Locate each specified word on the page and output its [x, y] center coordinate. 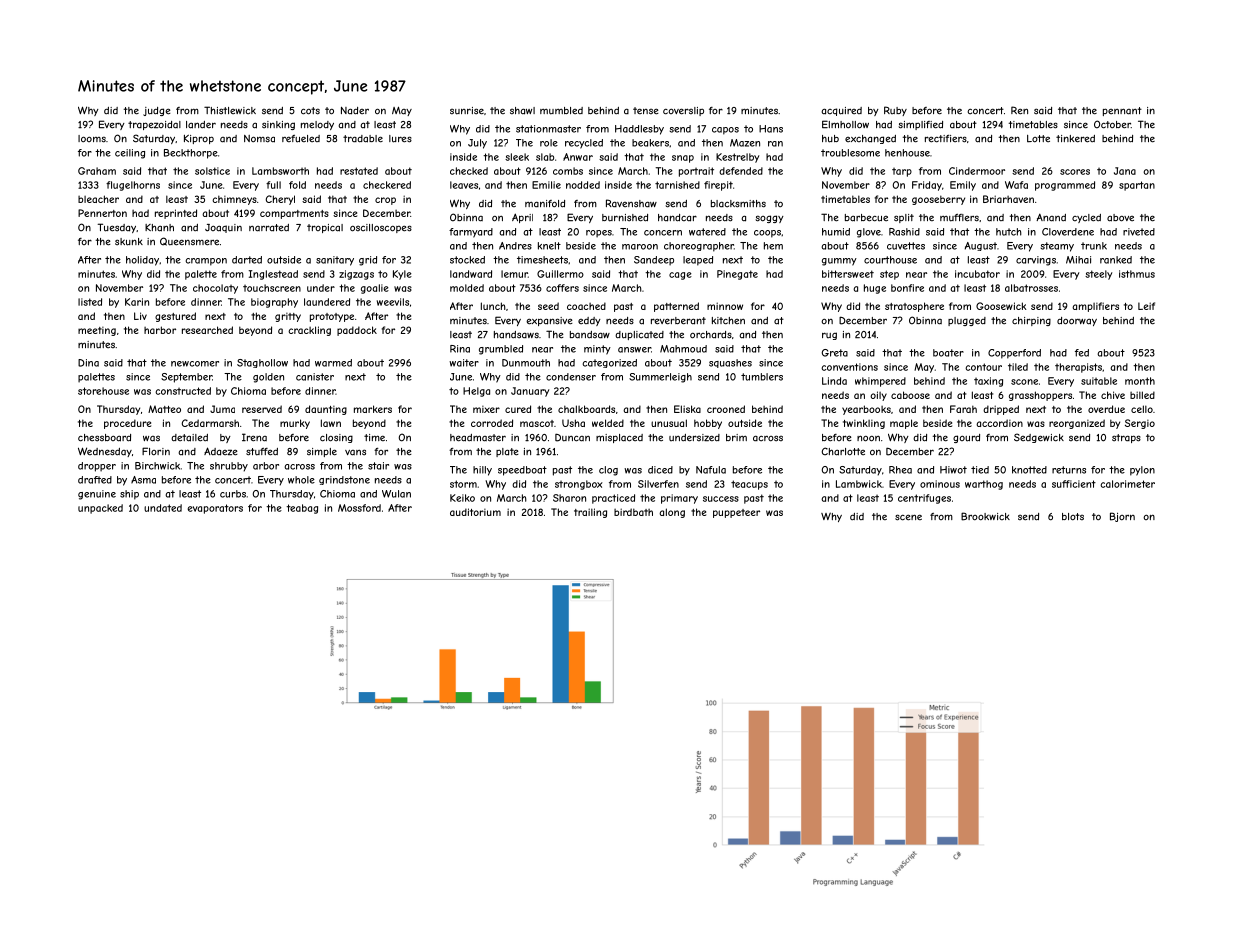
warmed [333, 363]
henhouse [907, 153]
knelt [549, 246]
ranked [1116, 260]
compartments [294, 214]
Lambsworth [280, 171]
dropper [97, 467]
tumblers [762, 377]
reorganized [1077, 424]
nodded [583, 185]
